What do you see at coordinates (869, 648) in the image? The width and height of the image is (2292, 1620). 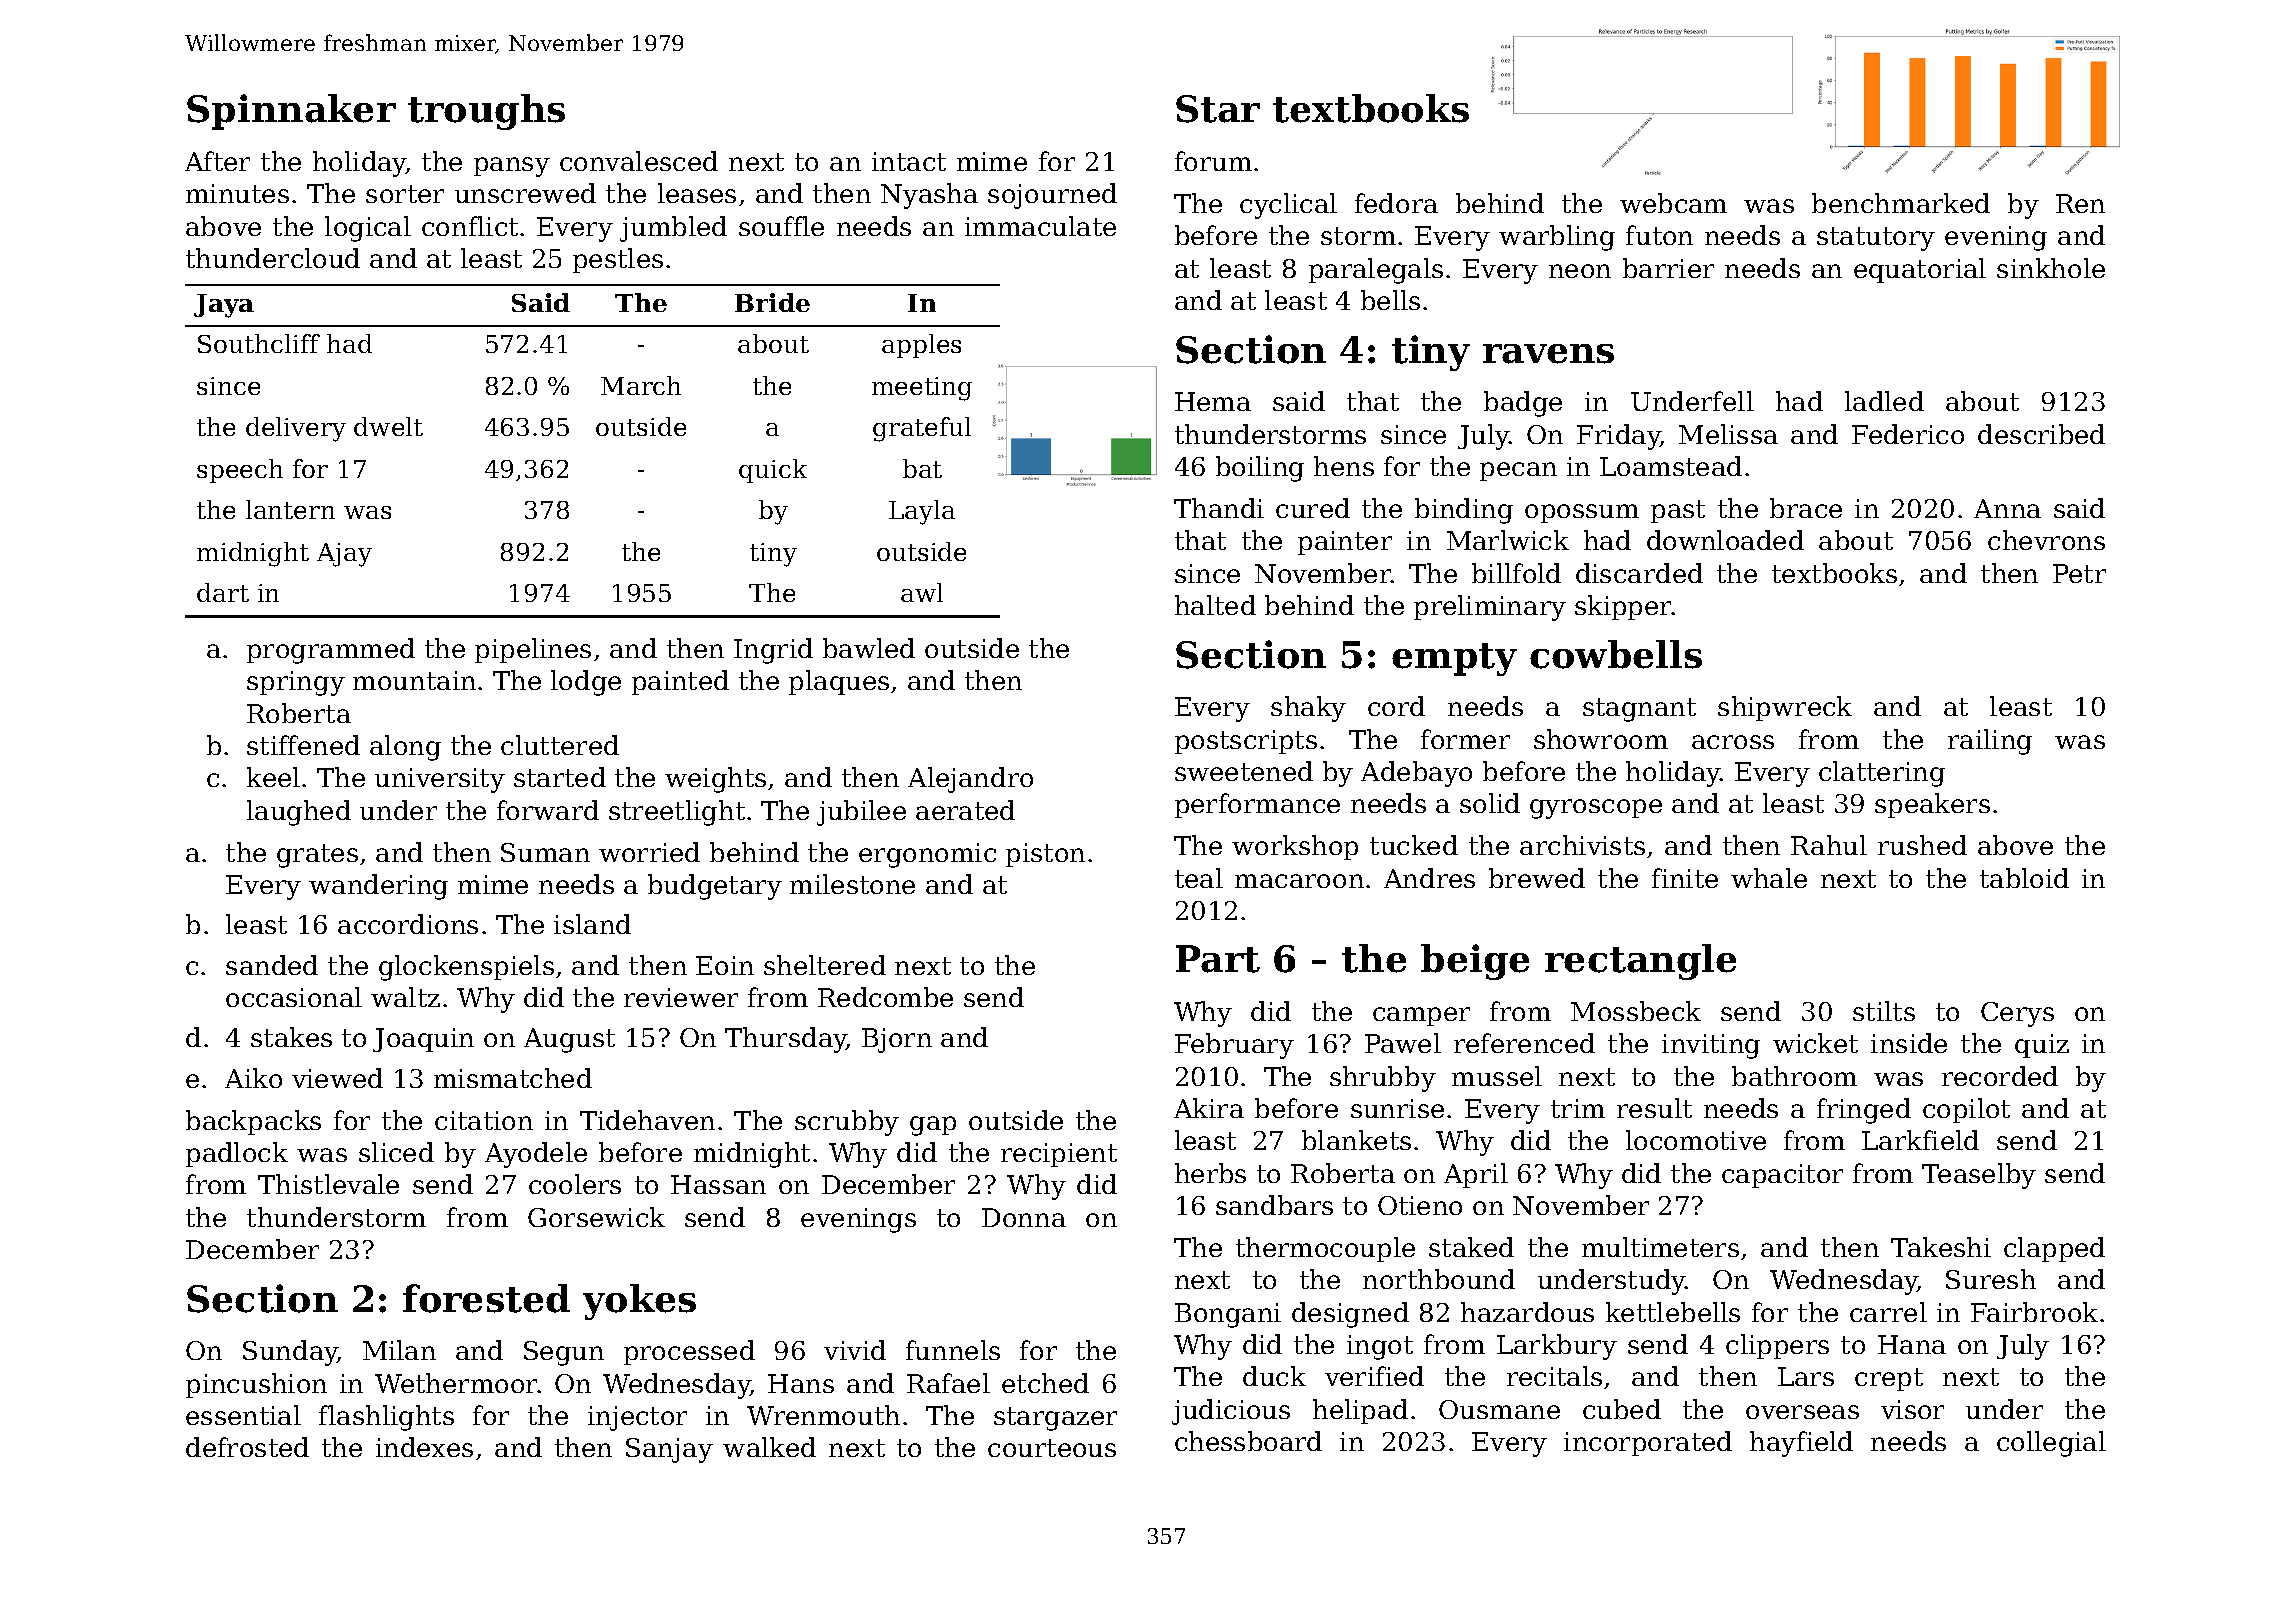 I see `bawled` at bounding box center [869, 648].
